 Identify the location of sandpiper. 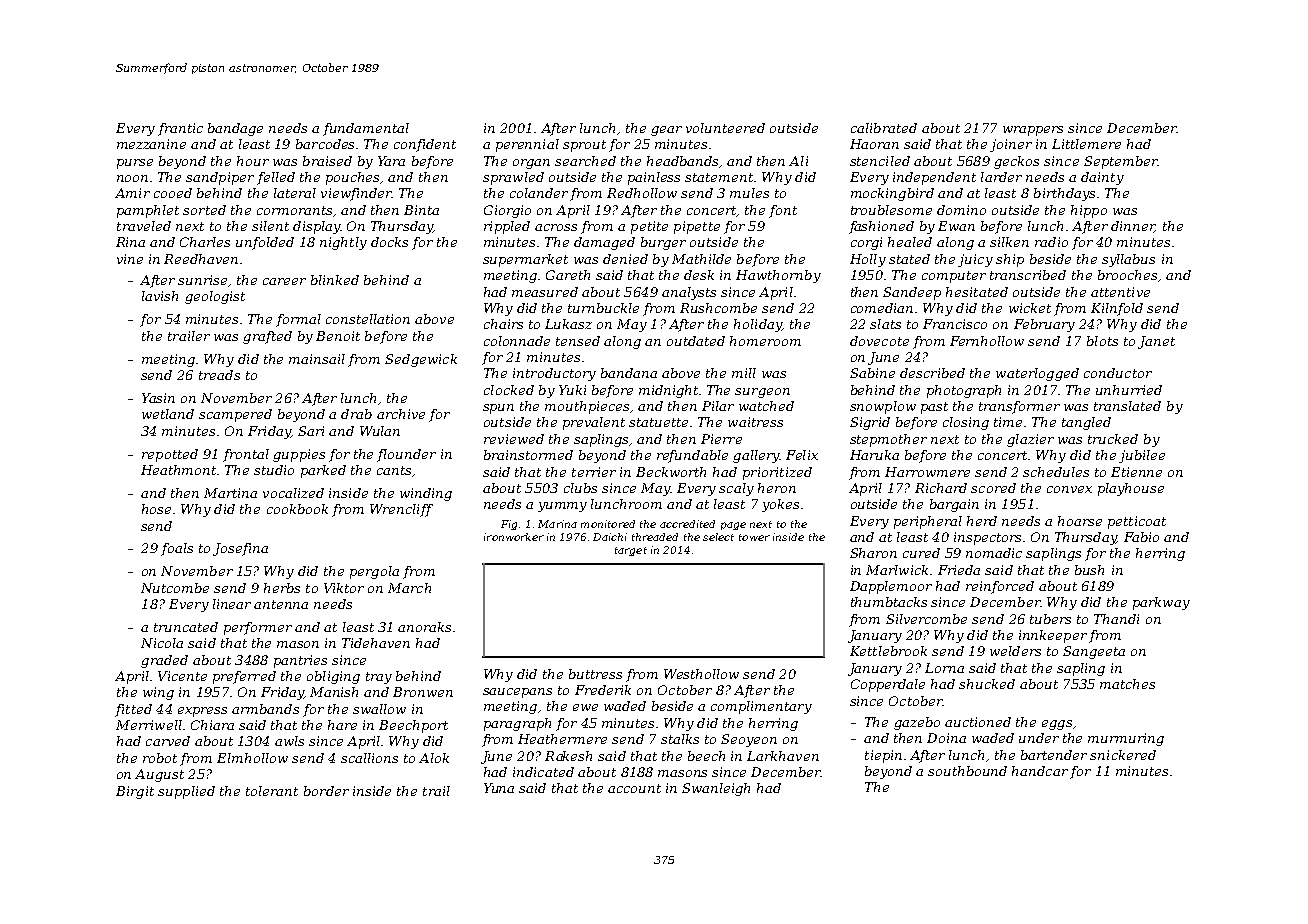
(220, 178).
